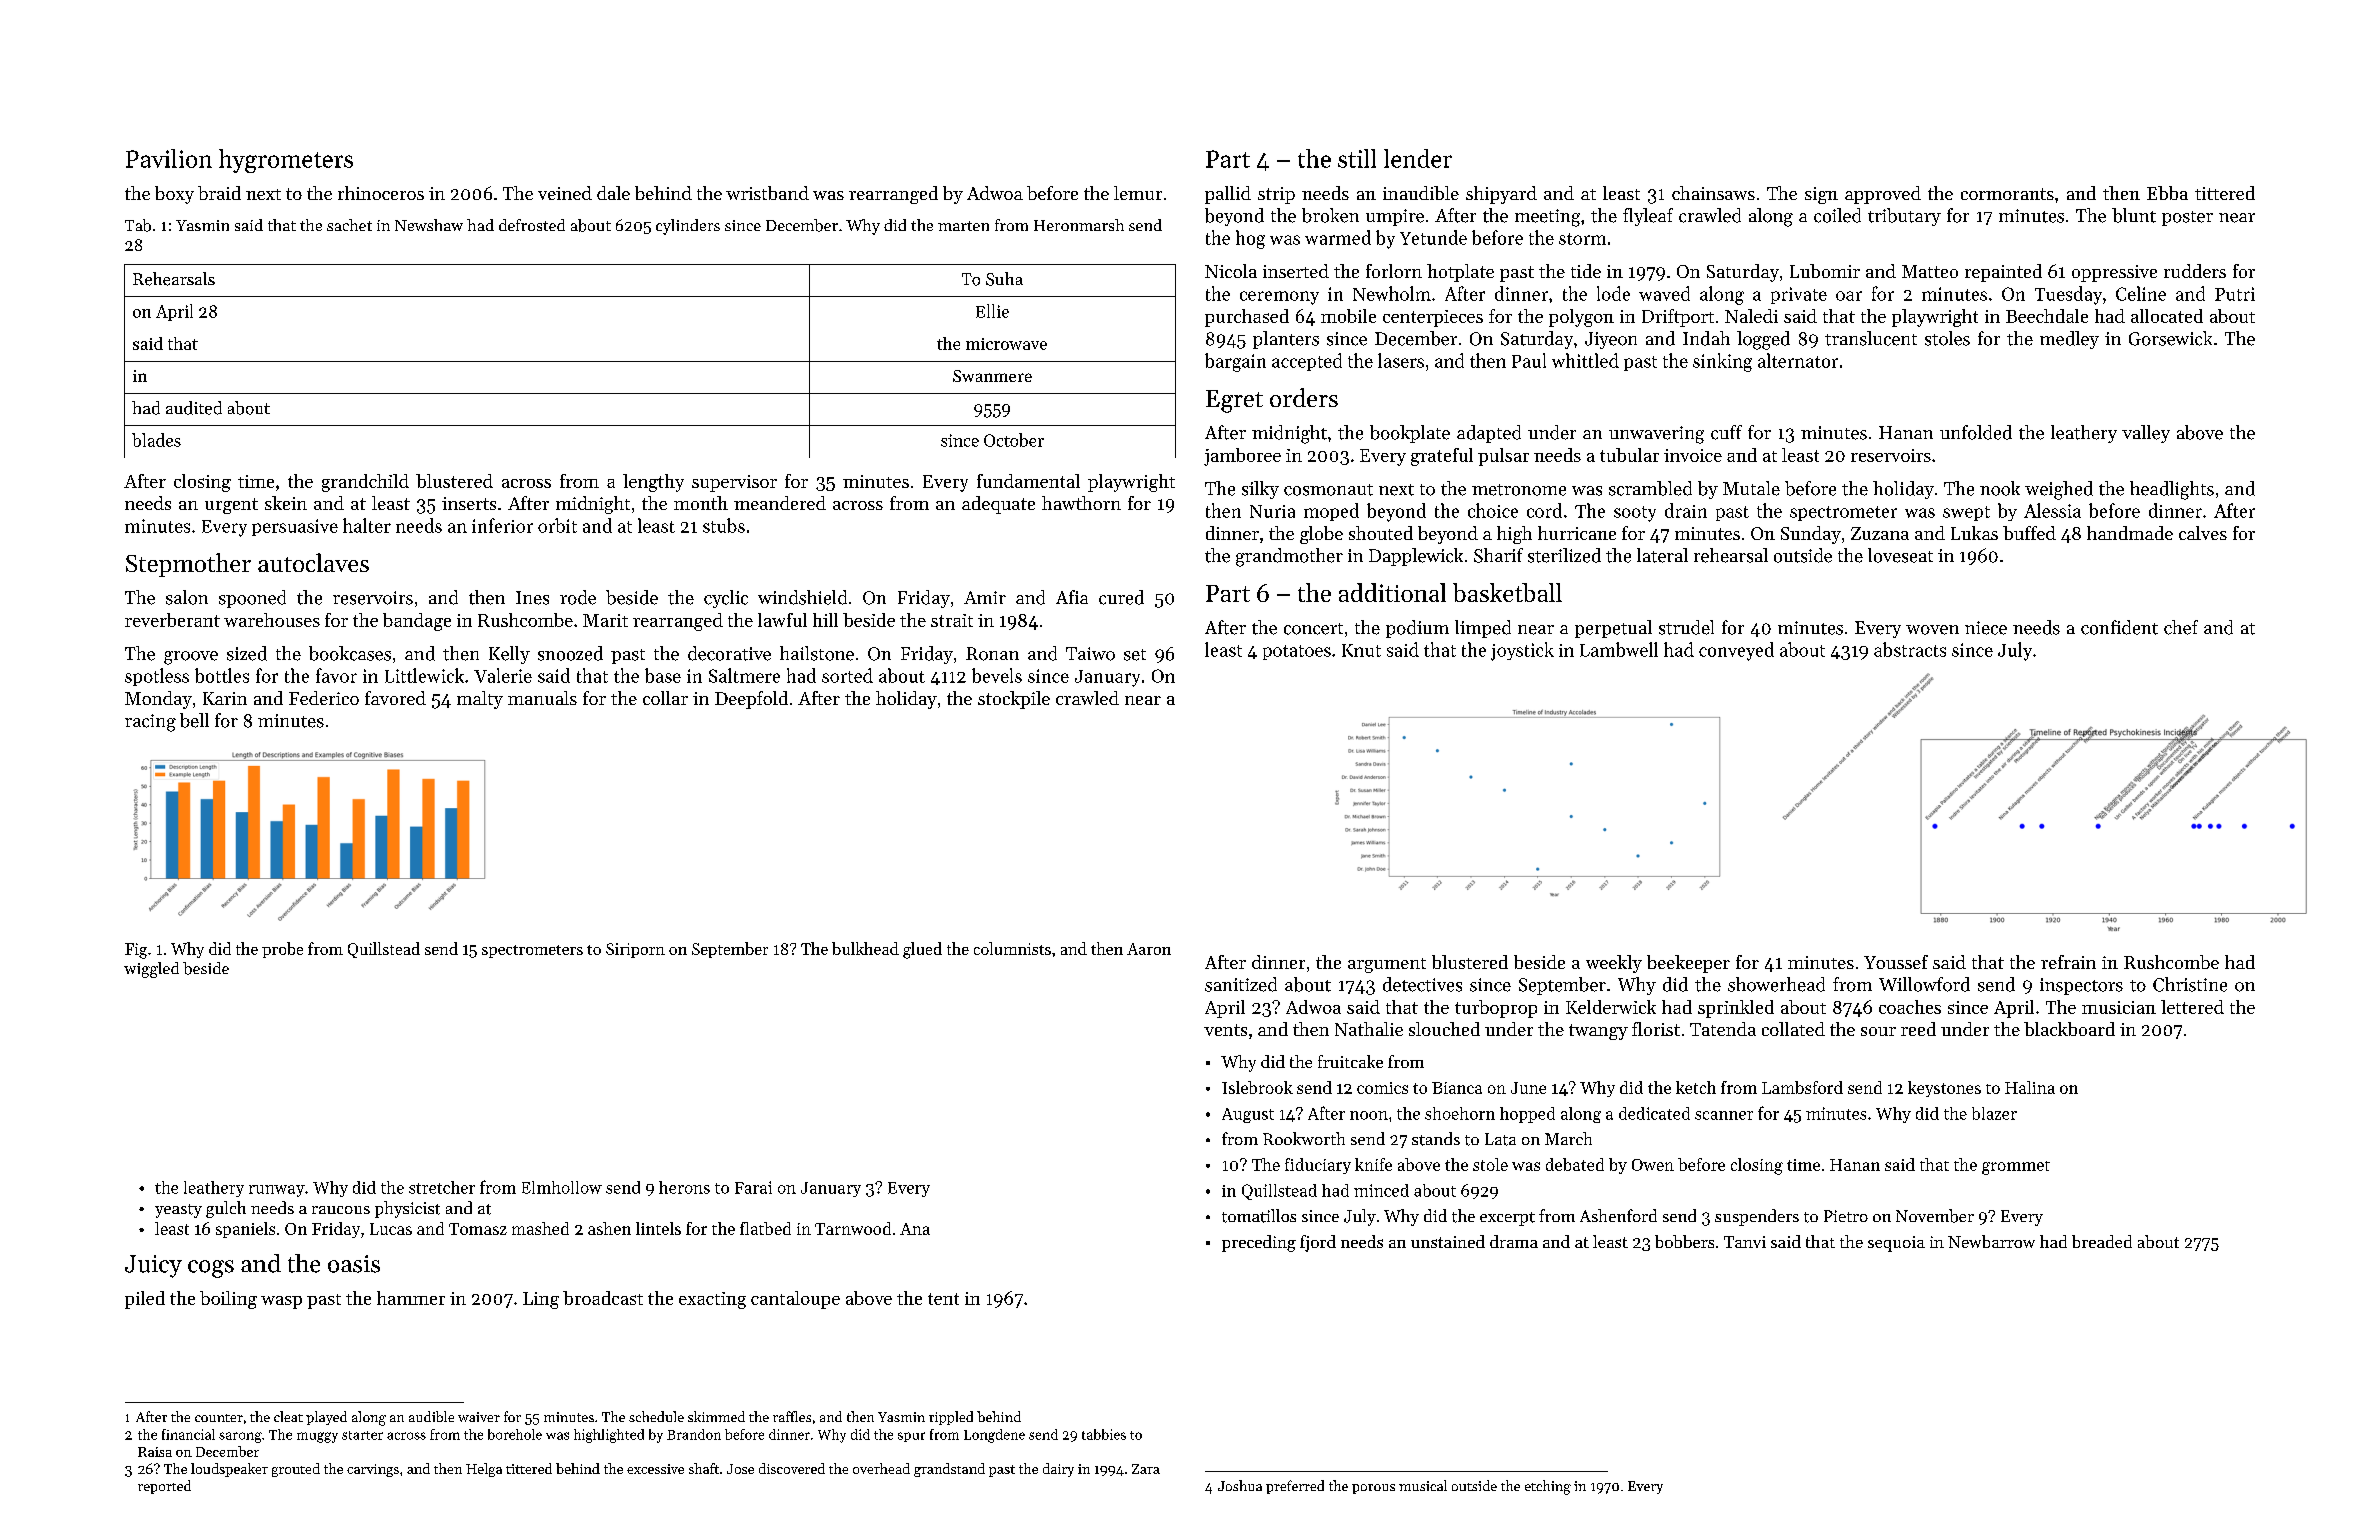 This screenshot has width=2380, height=1540. What do you see at coordinates (1548, 1487) in the screenshot?
I see `etching` at bounding box center [1548, 1487].
